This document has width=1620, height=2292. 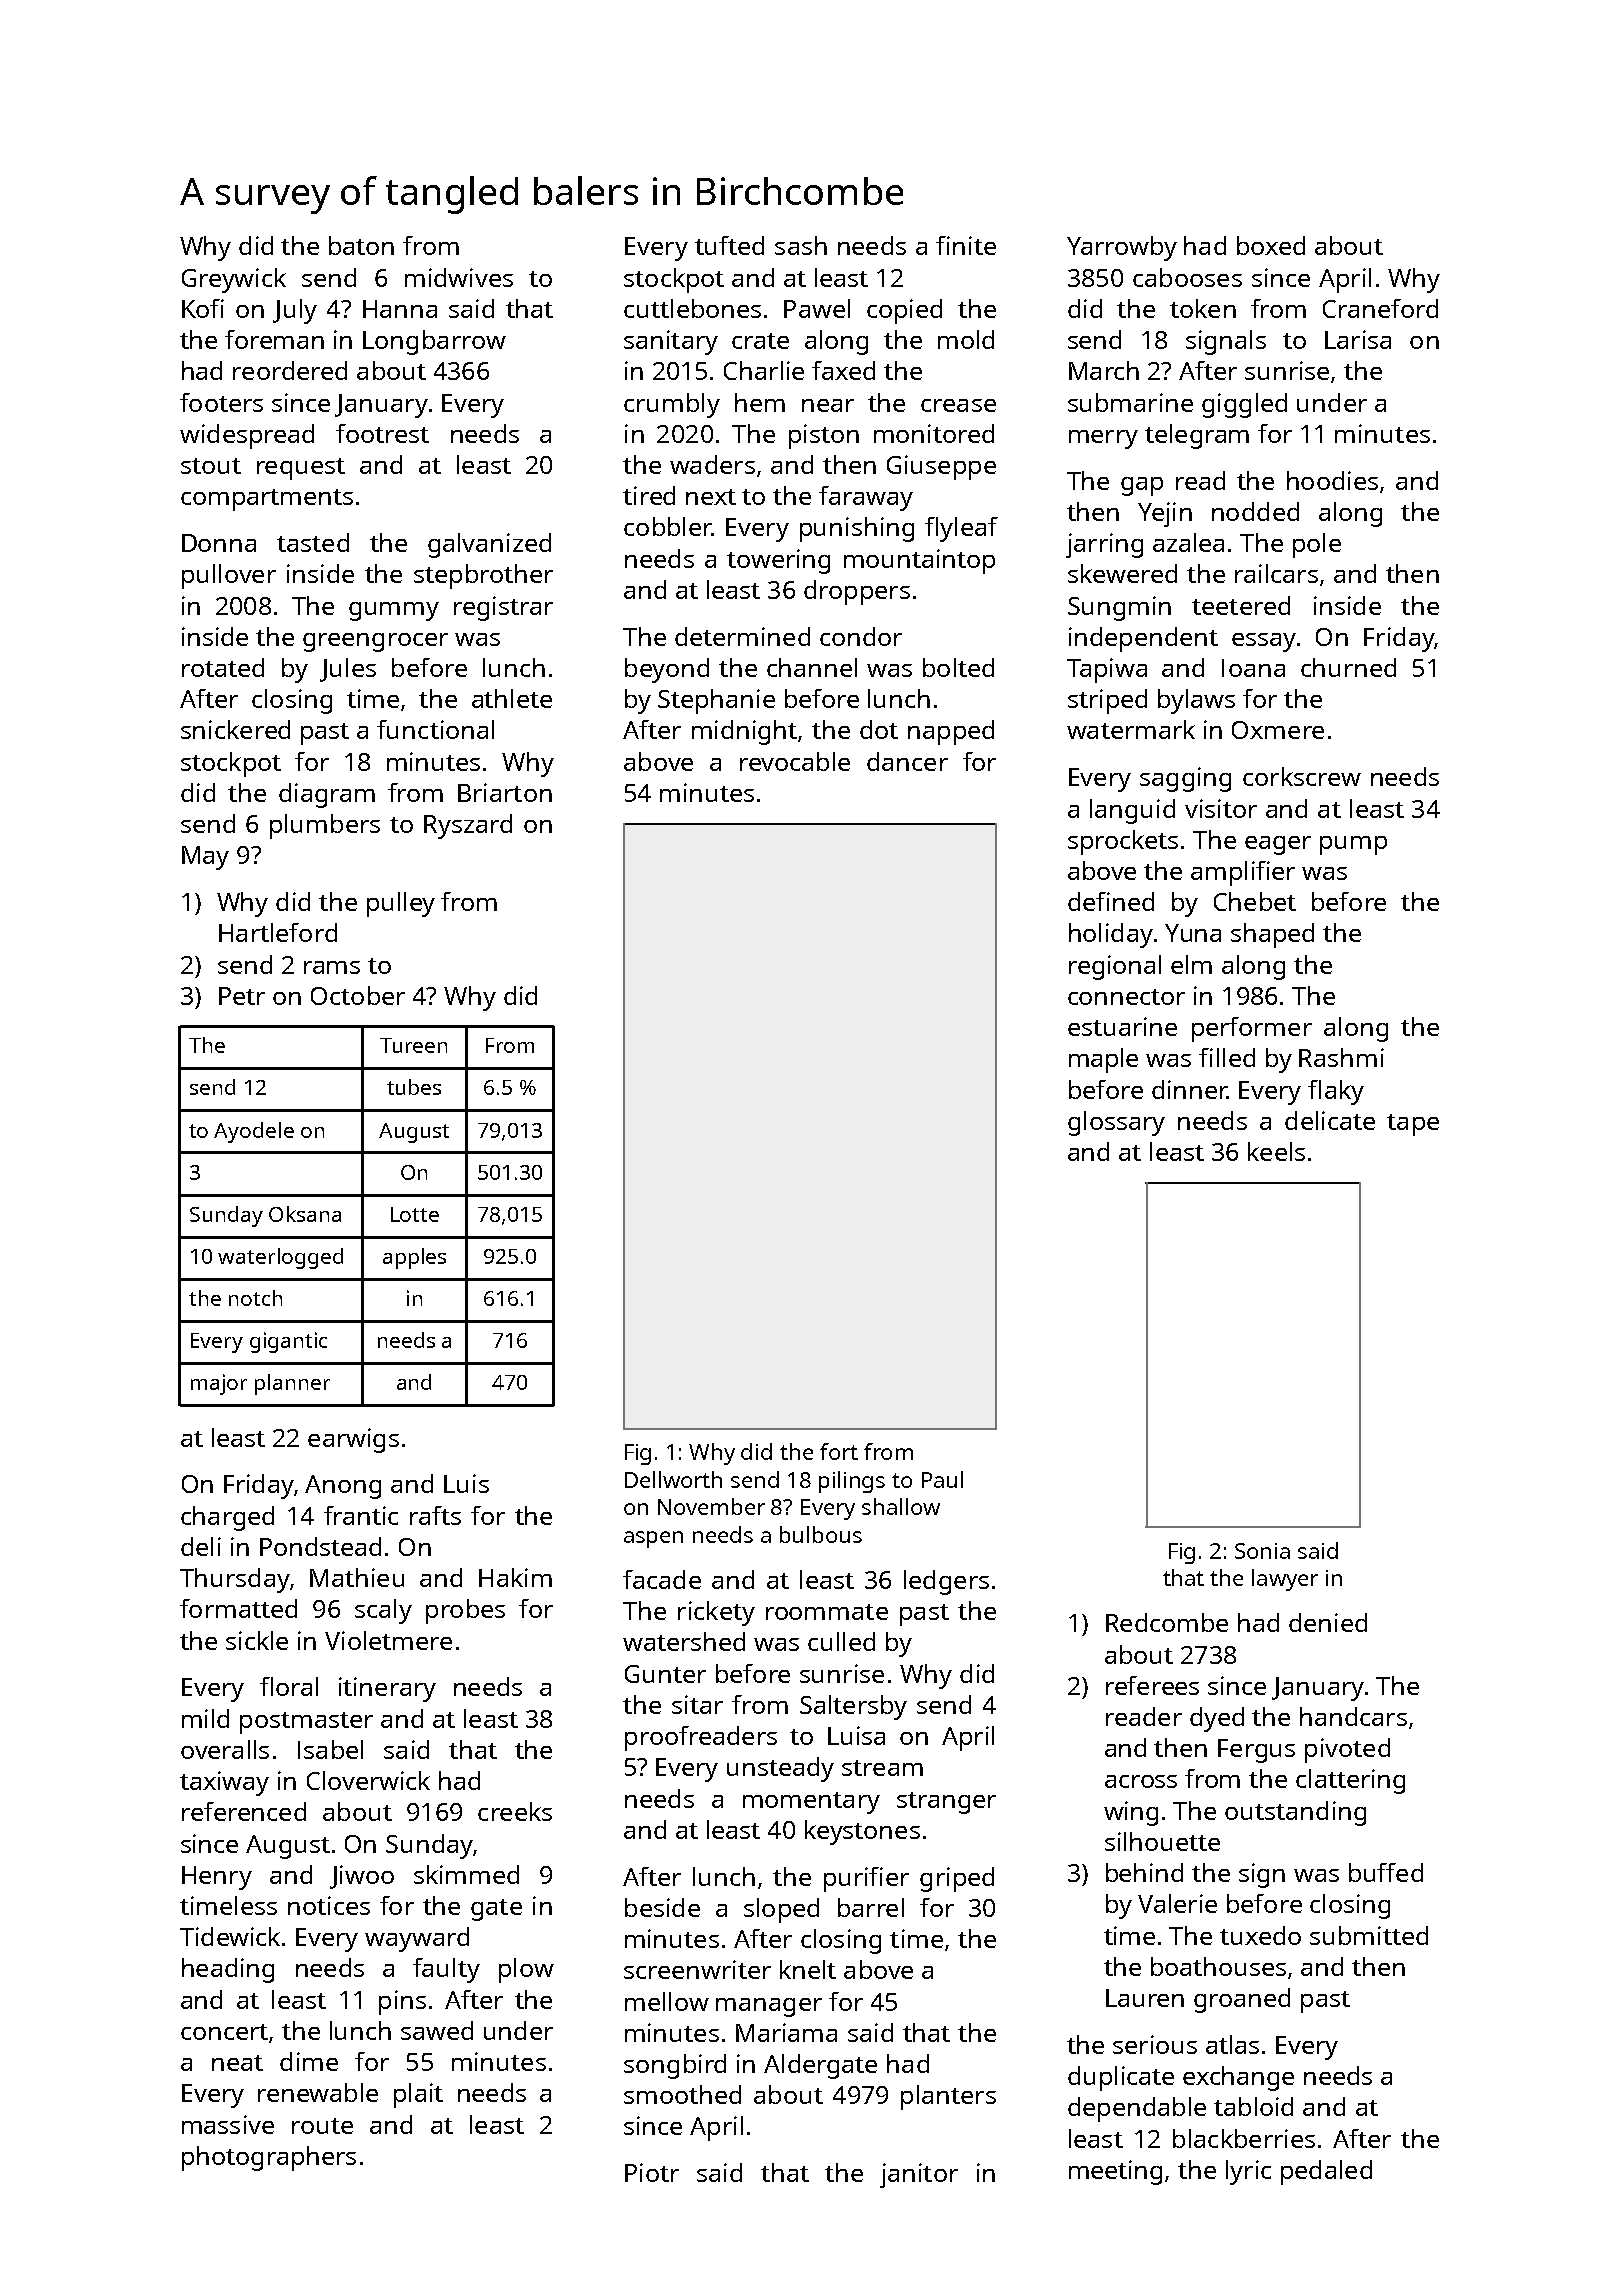 What do you see at coordinates (242, 996) in the document?
I see `Petr` at bounding box center [242, 996].
